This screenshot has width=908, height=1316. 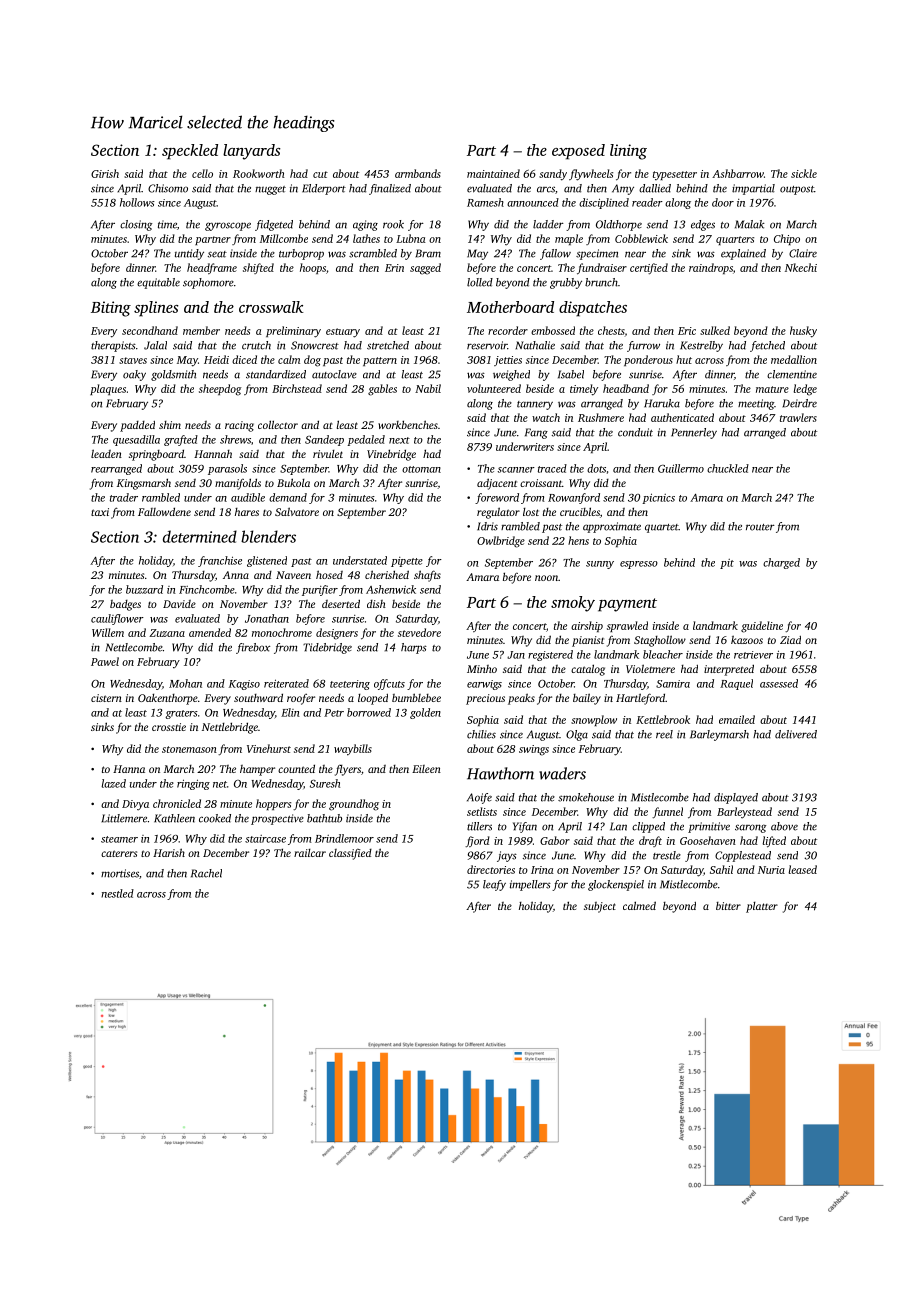 What do you see at coordinates (779, 683) in the screenshot?
I see `assessed` at bounding box center [779, 683].
